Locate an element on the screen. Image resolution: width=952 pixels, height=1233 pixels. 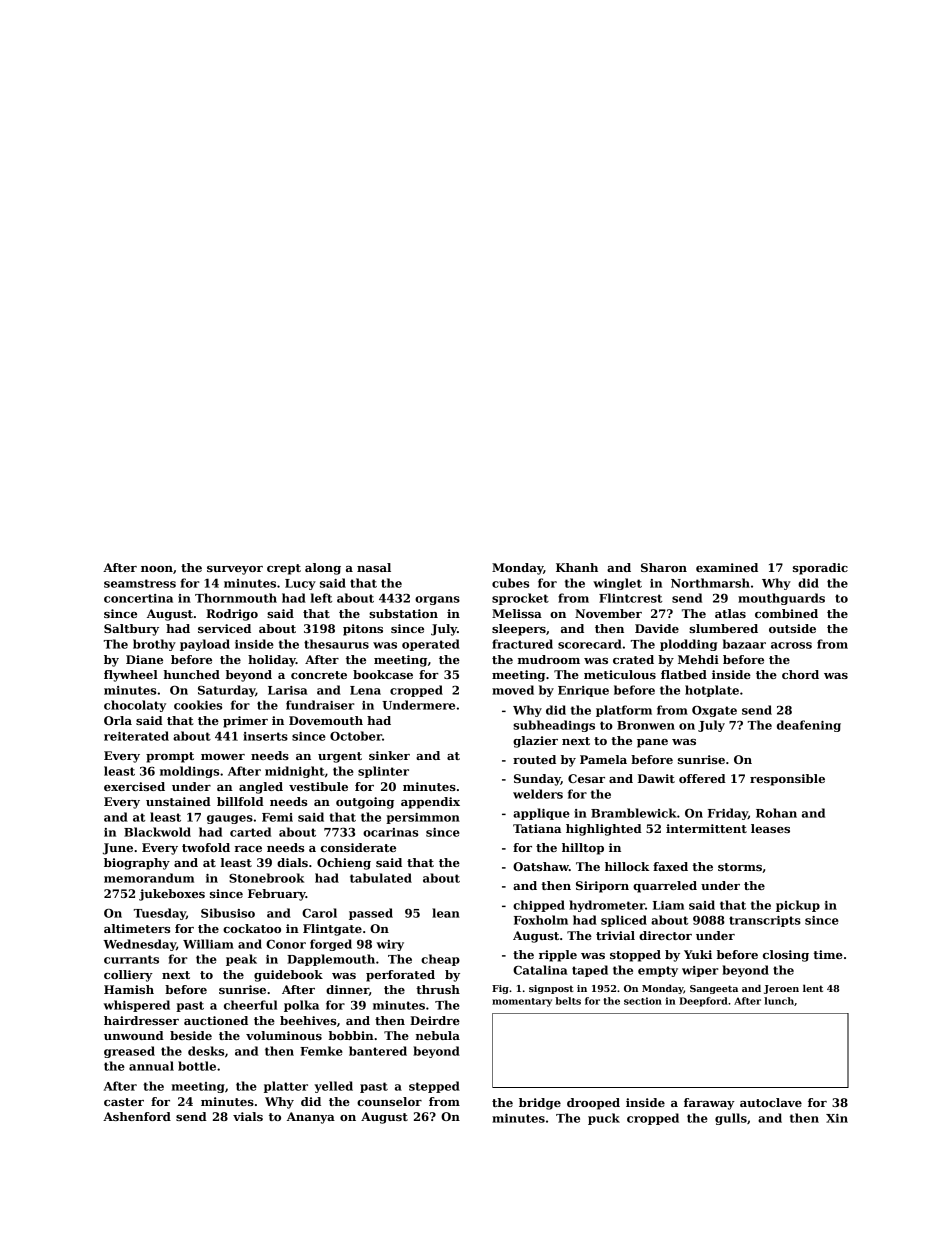
Lena is located at coordinates (365, 690).
